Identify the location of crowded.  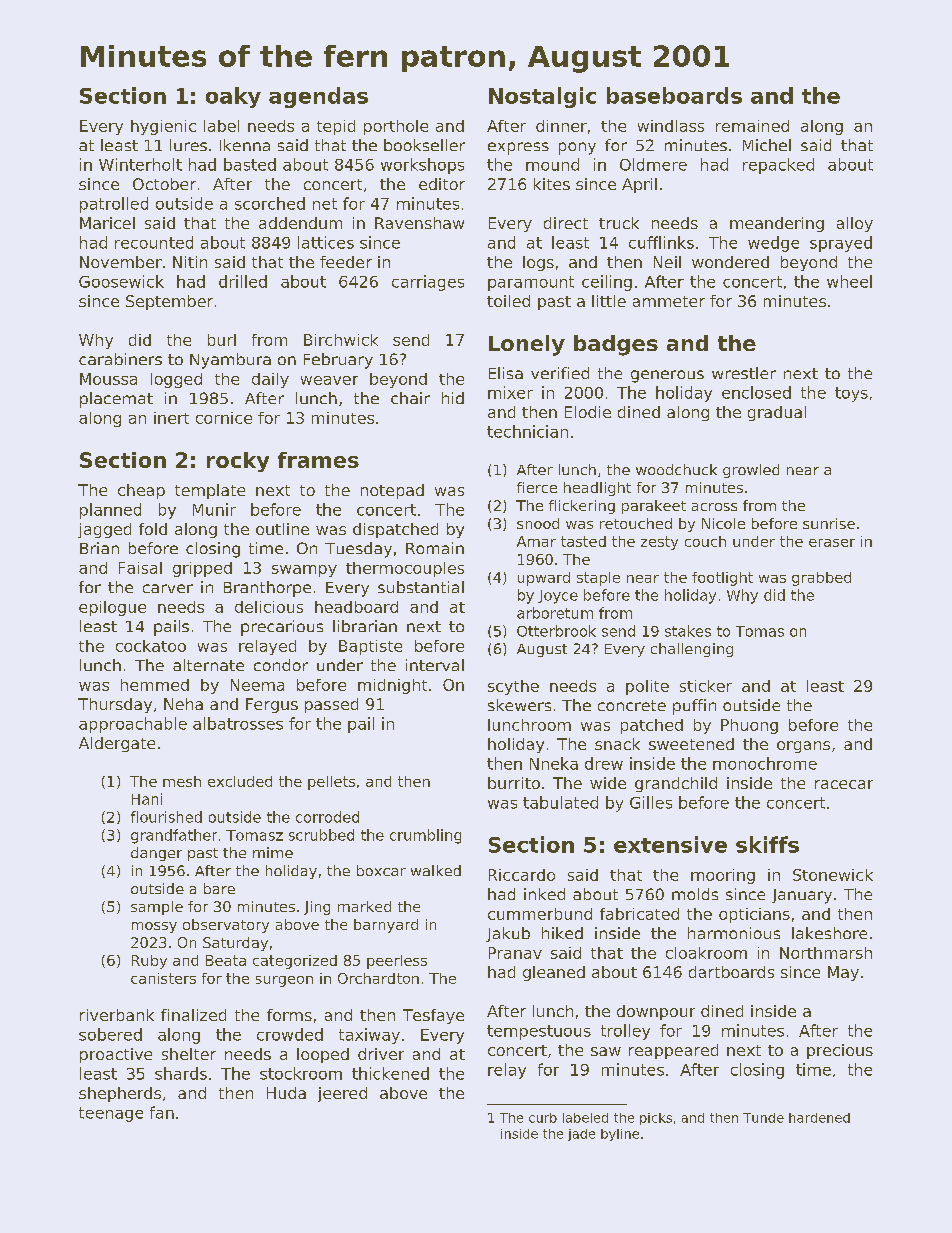
(290, 1034).
